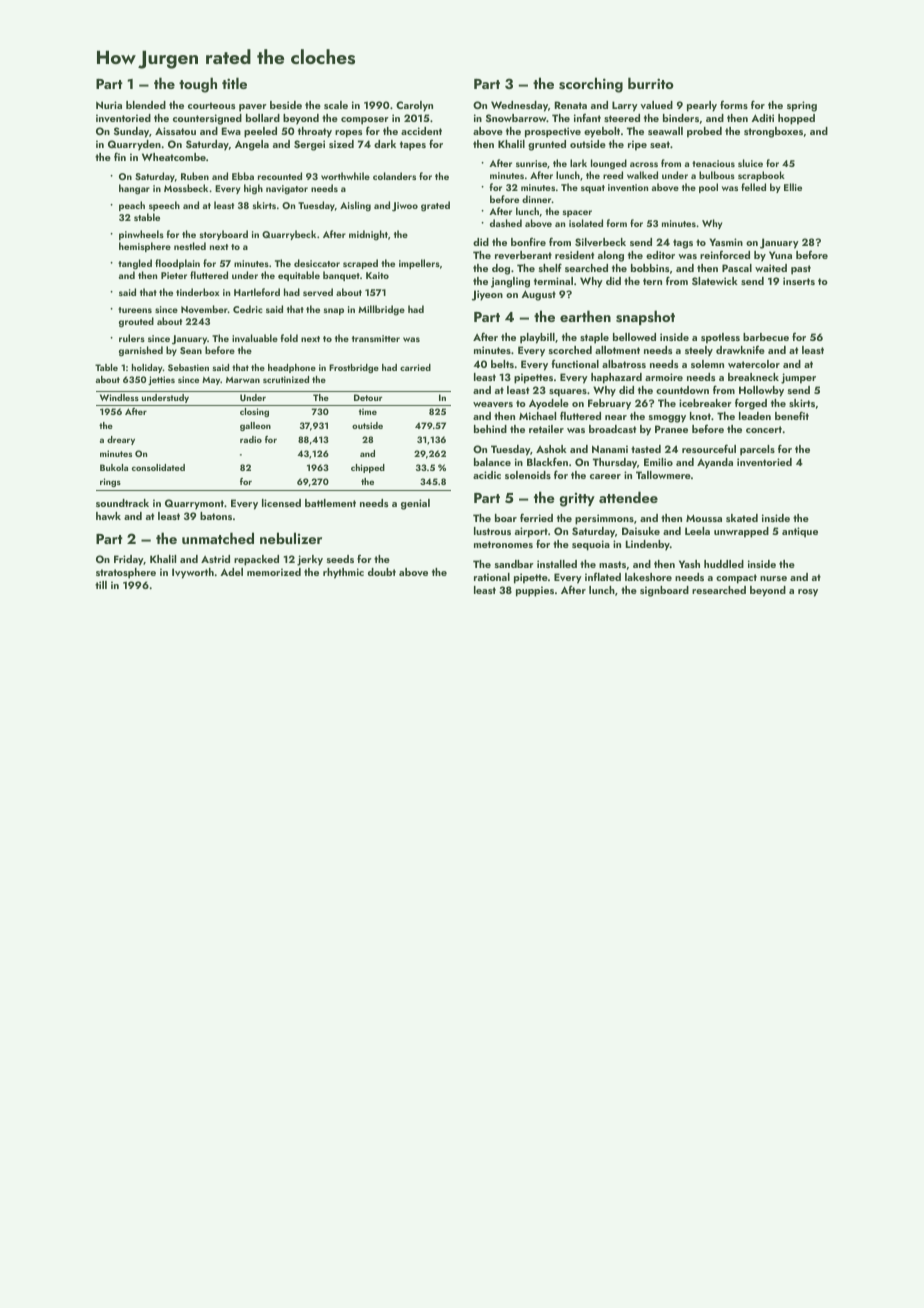  Describe the element at coordinates (414, 106) in the document. I see `Carolyn` at that location.
